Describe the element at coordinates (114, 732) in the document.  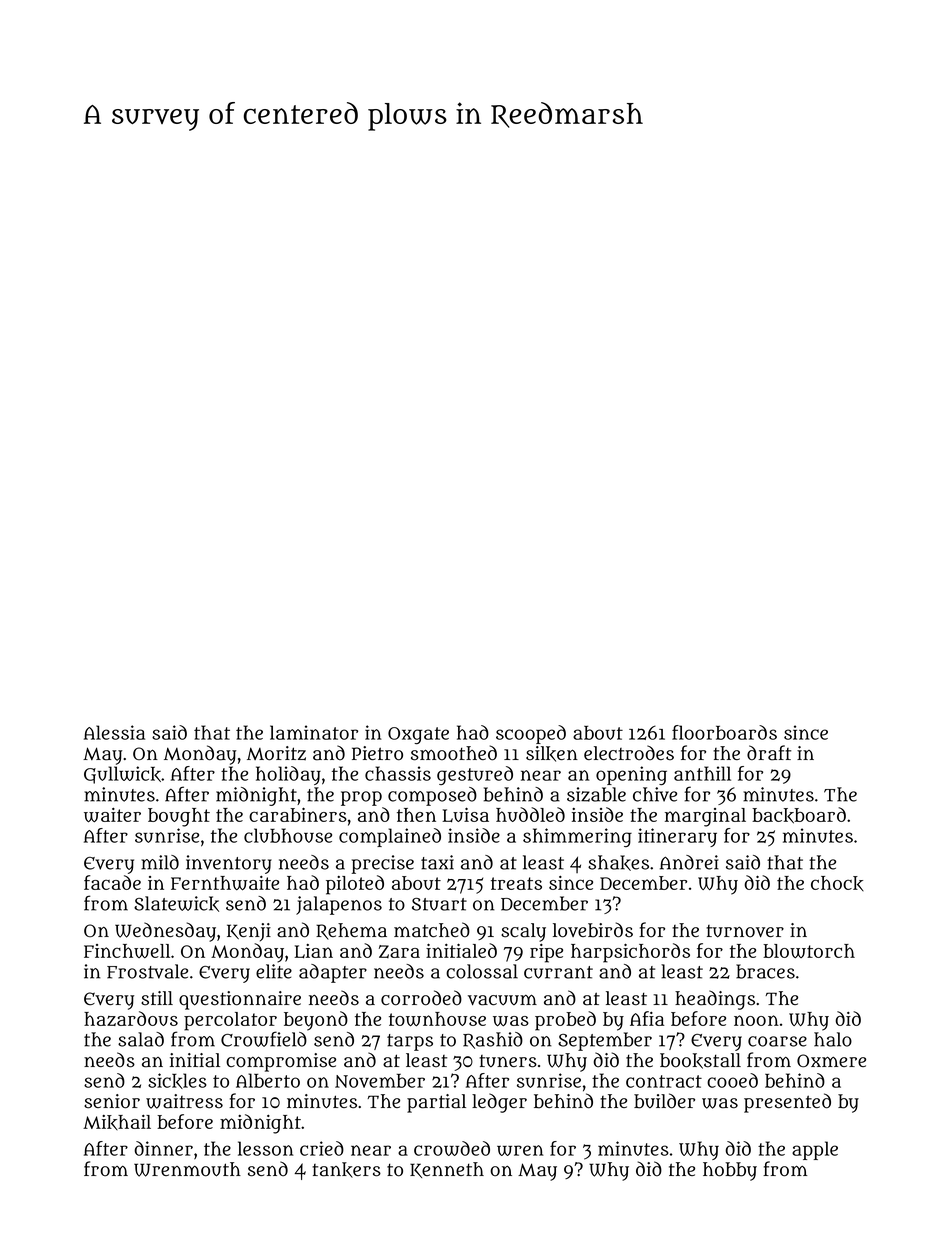
I see `Alessia` at that location.
